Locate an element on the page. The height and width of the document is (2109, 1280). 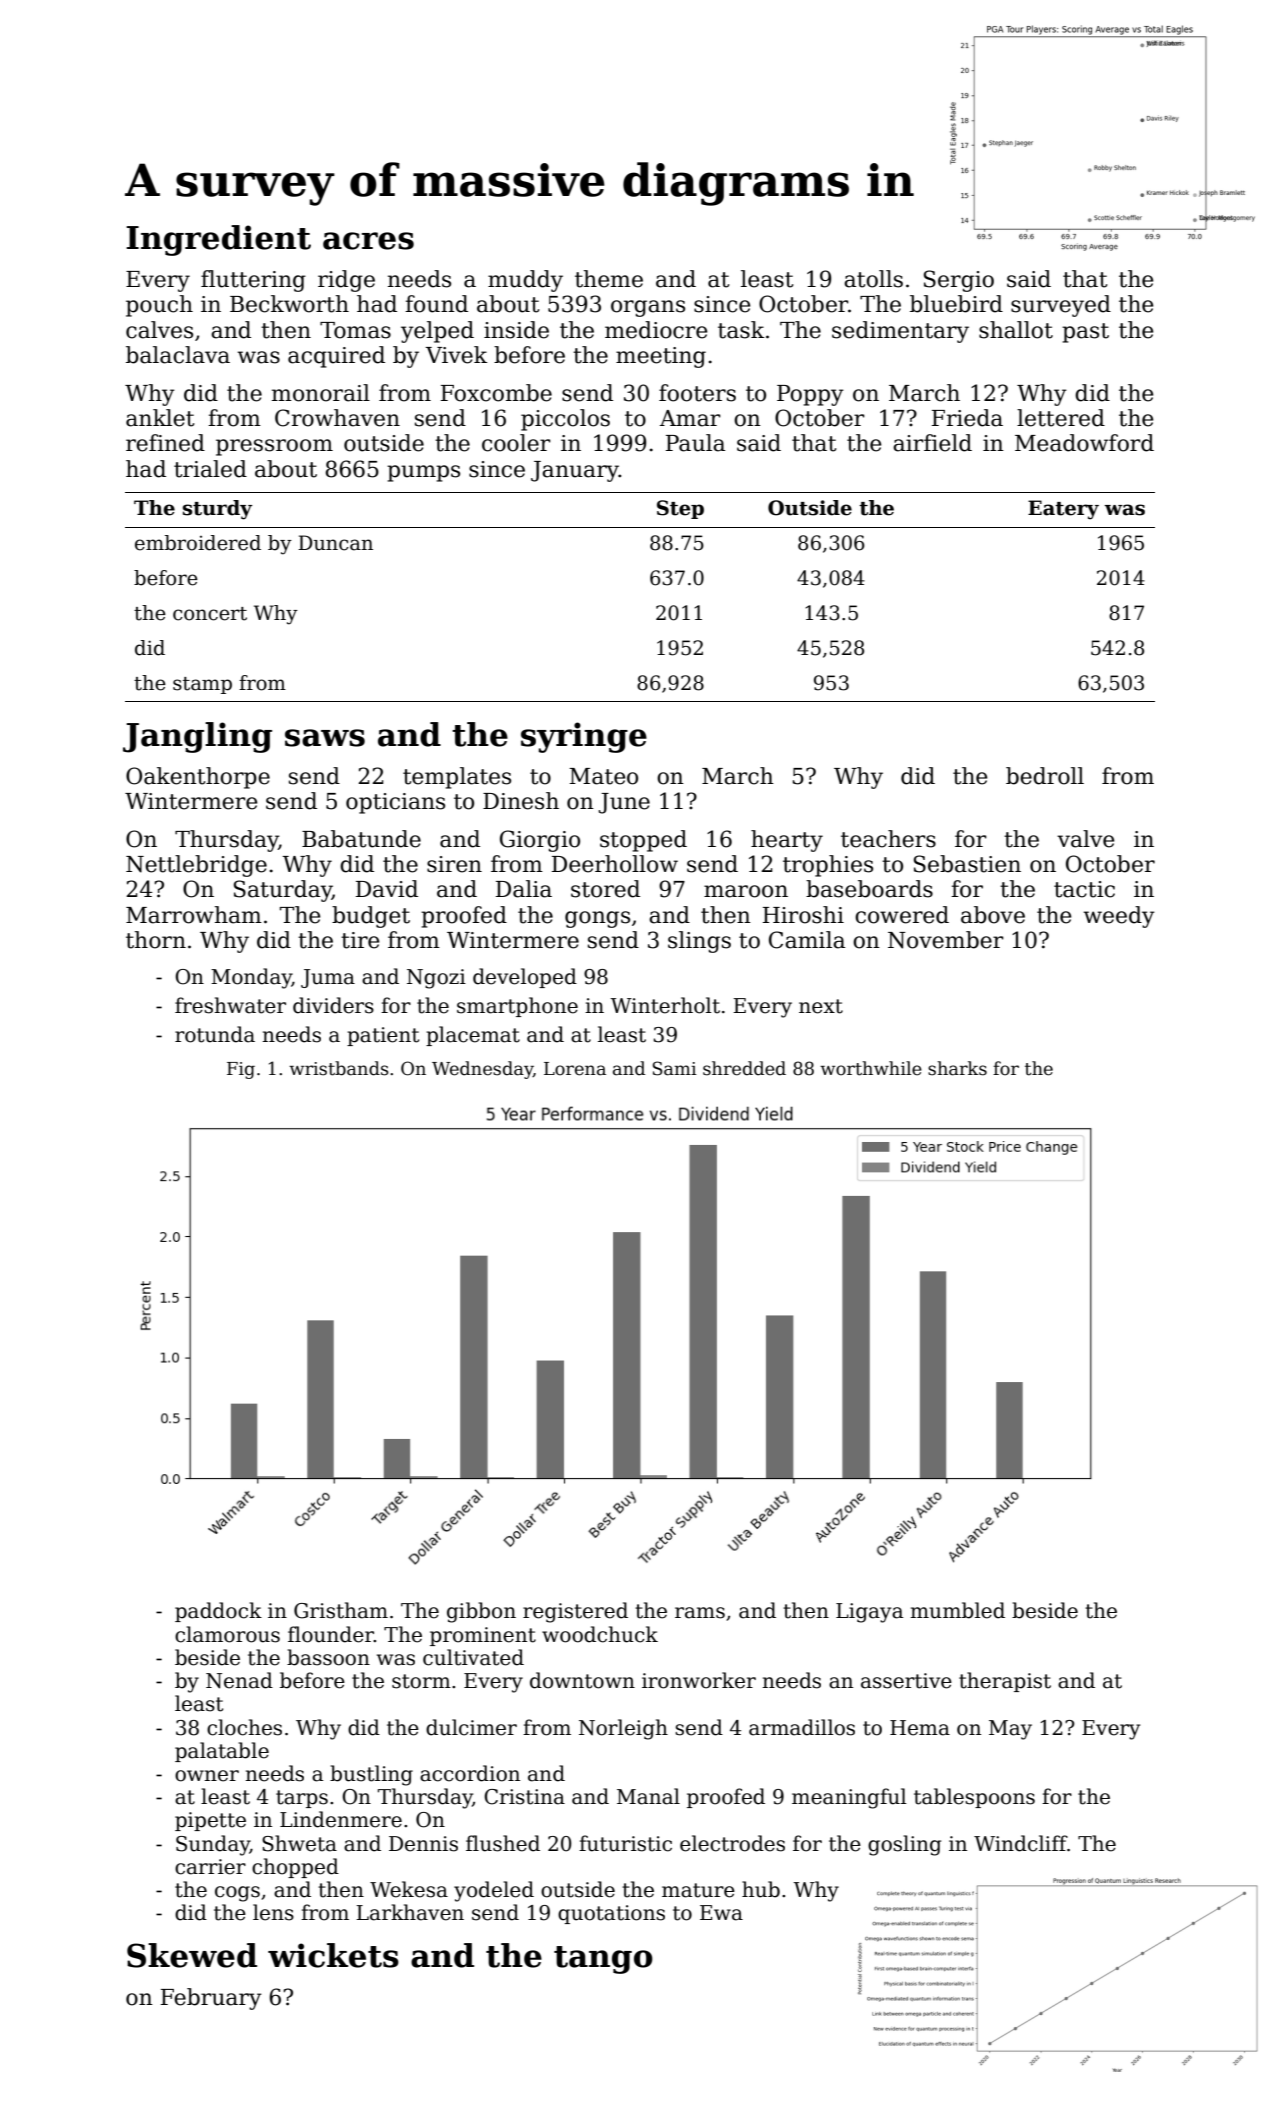
sharks is located at coordinates (957, 1068).
